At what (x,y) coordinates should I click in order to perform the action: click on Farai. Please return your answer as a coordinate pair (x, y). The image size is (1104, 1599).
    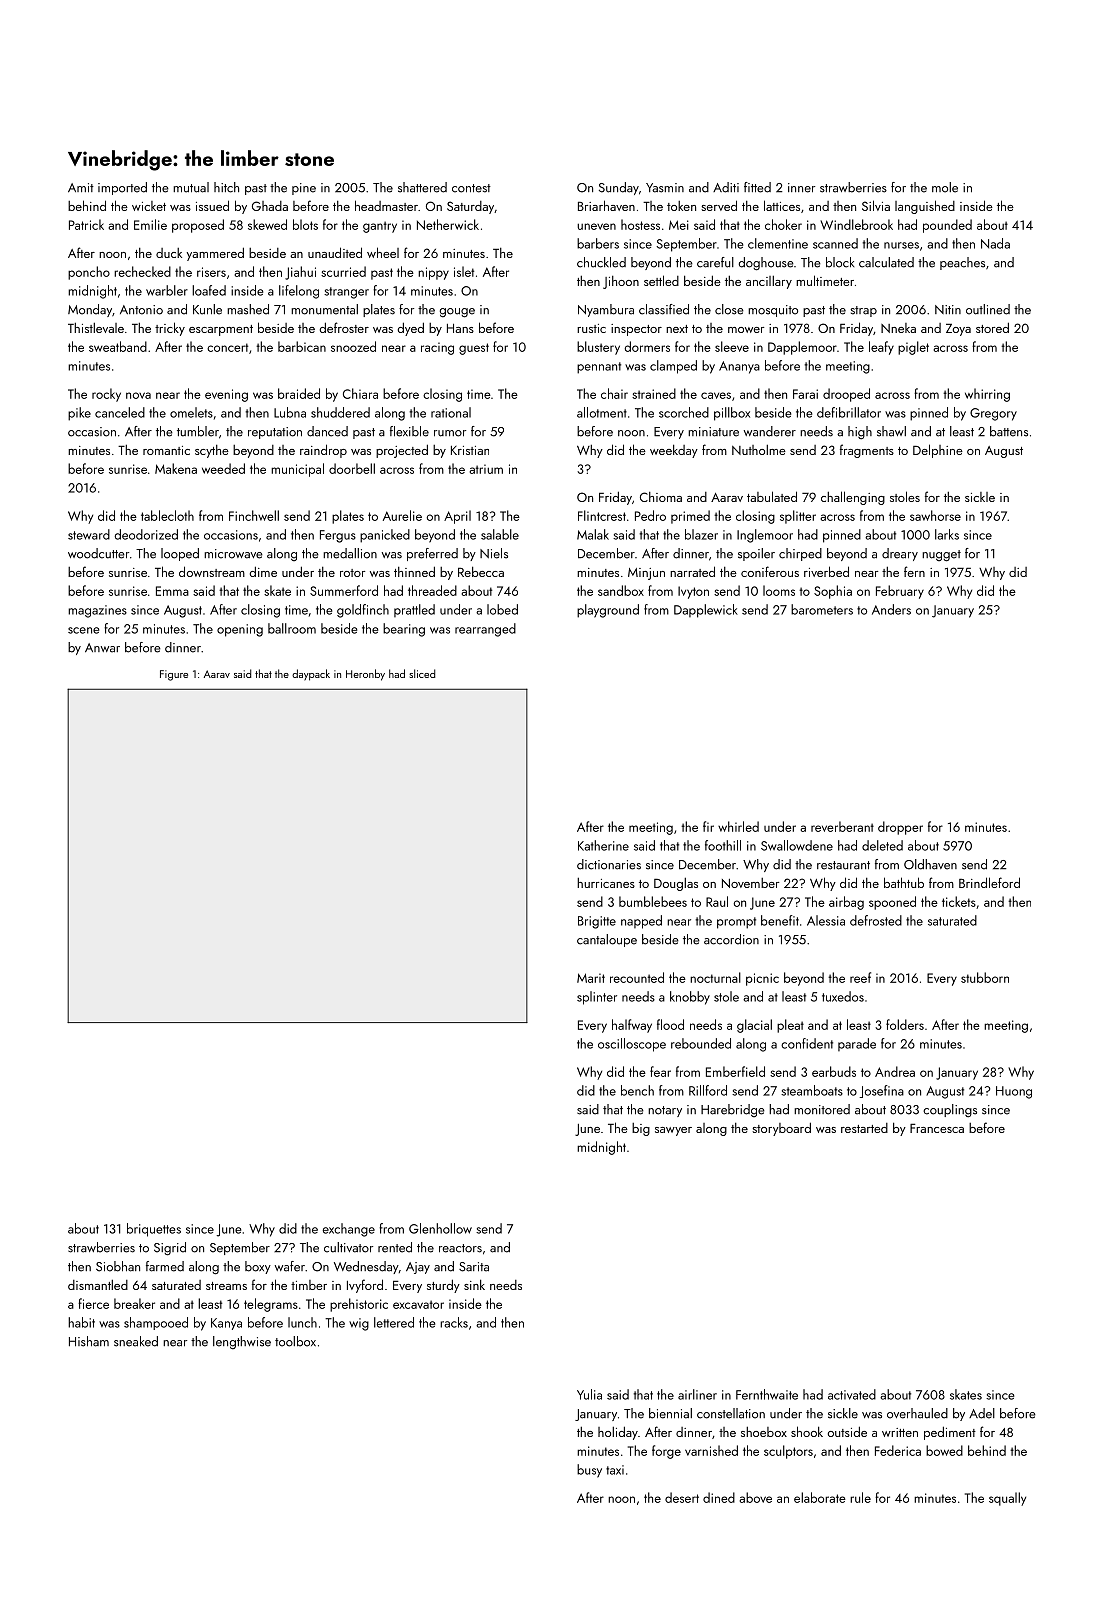
    Looking at the image, I should click on (805, 394).
